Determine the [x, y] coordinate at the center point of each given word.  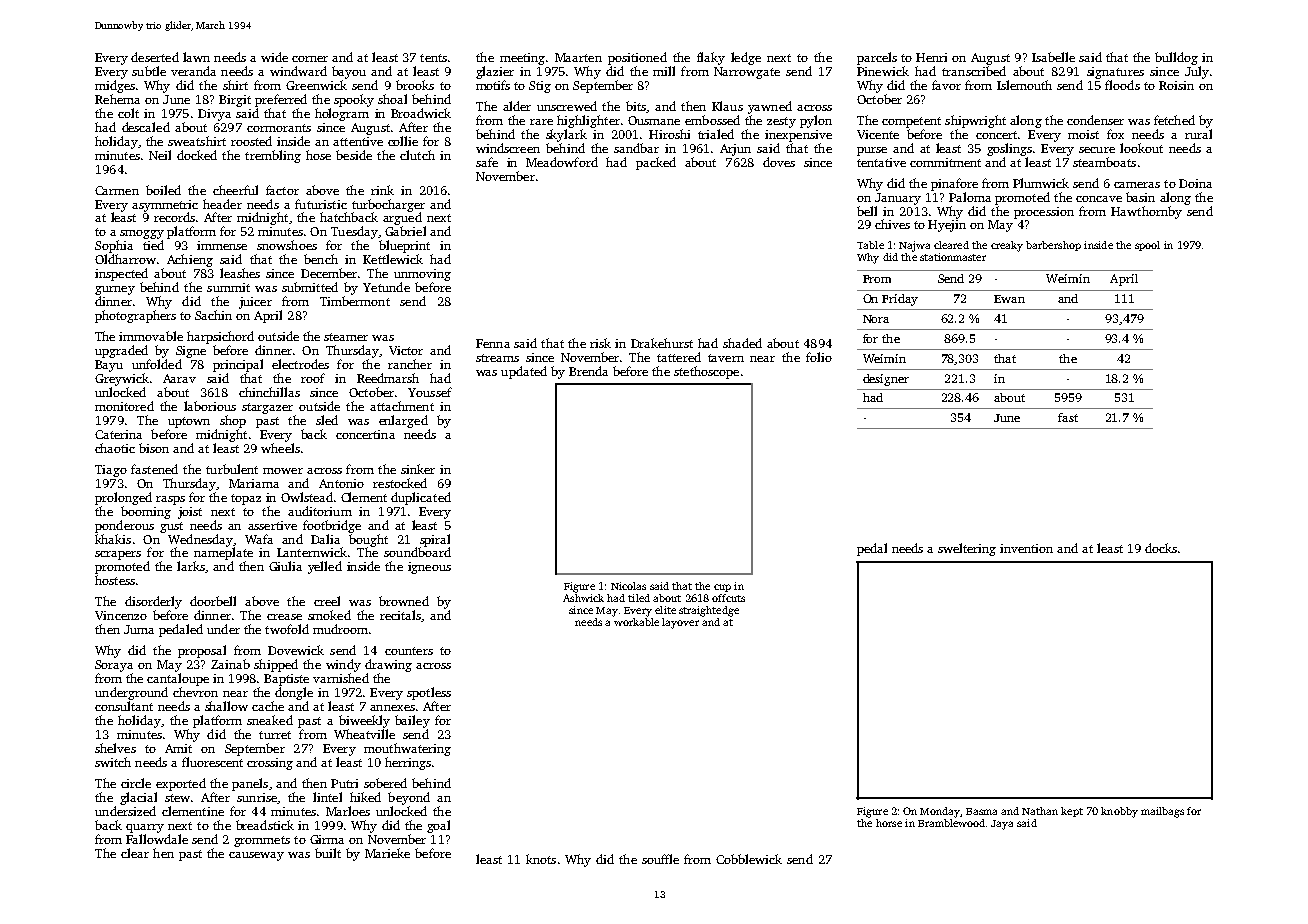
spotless [429, 693]
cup [722, 588]
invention [1026, 548]
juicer [255, 303]
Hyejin [947, 226]
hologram [342, 114]
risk [600, 343]
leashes [240, 273]
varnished [341, 678]
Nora [876, 319]
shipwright [975, 121]
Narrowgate [747, 73]
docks [1161, 548]
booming [146, 512]
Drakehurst [662, 343]
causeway [256, 856]
